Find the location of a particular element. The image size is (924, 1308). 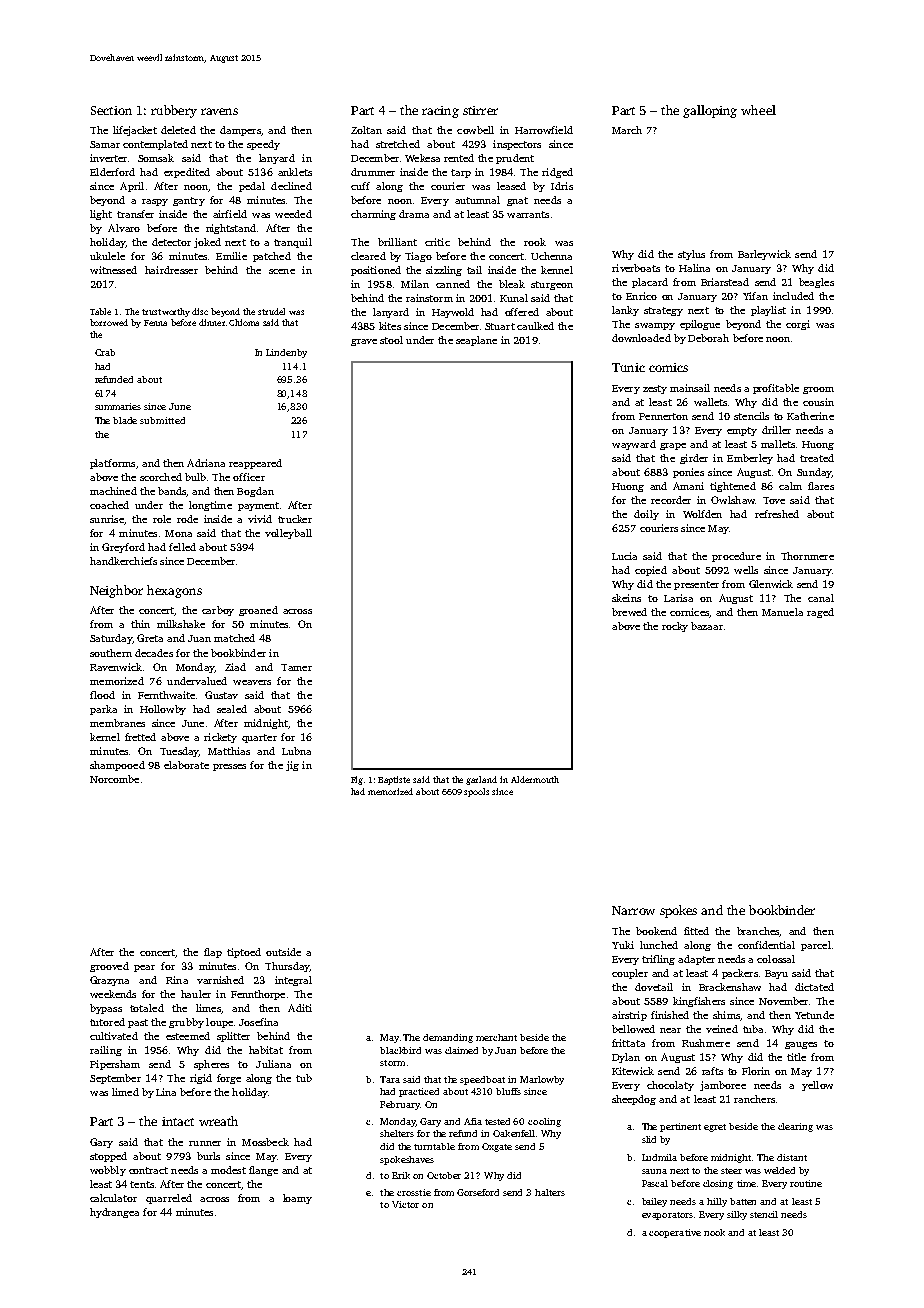

spools is located at coordinates (476, 792).
